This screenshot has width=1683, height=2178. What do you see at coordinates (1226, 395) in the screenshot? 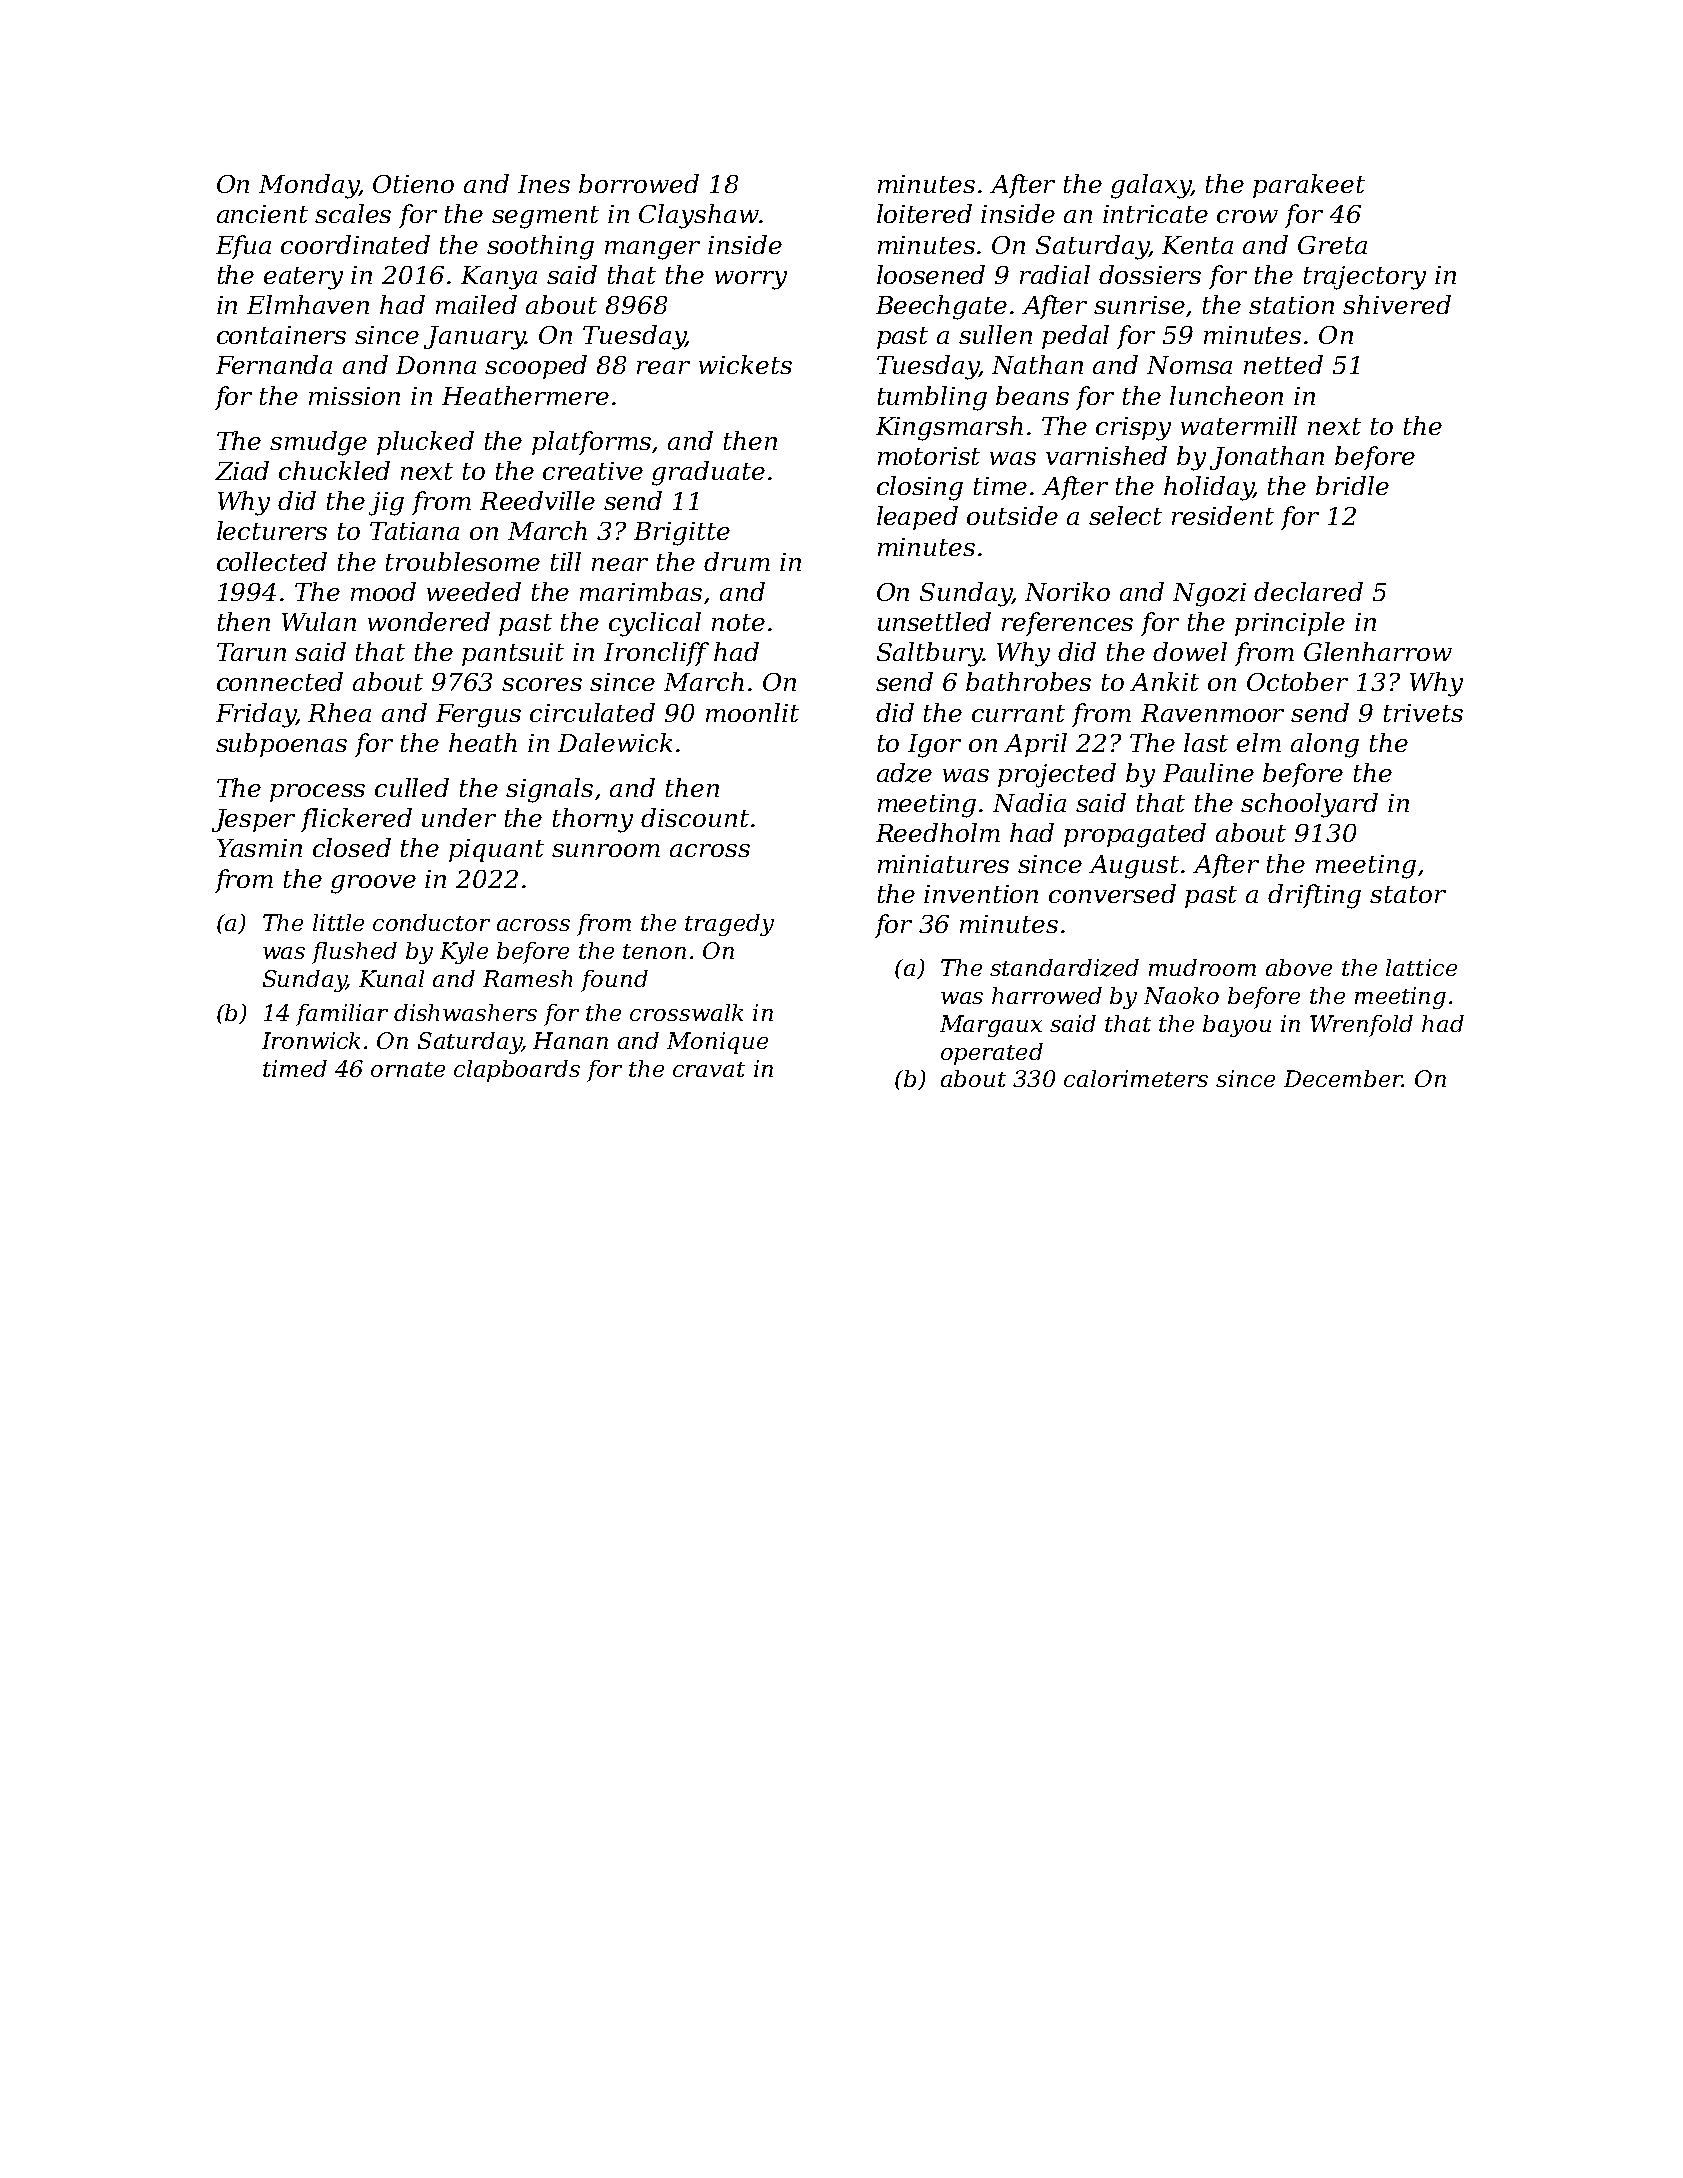
I see `luncheon` at bounding box center [1226, 395].
